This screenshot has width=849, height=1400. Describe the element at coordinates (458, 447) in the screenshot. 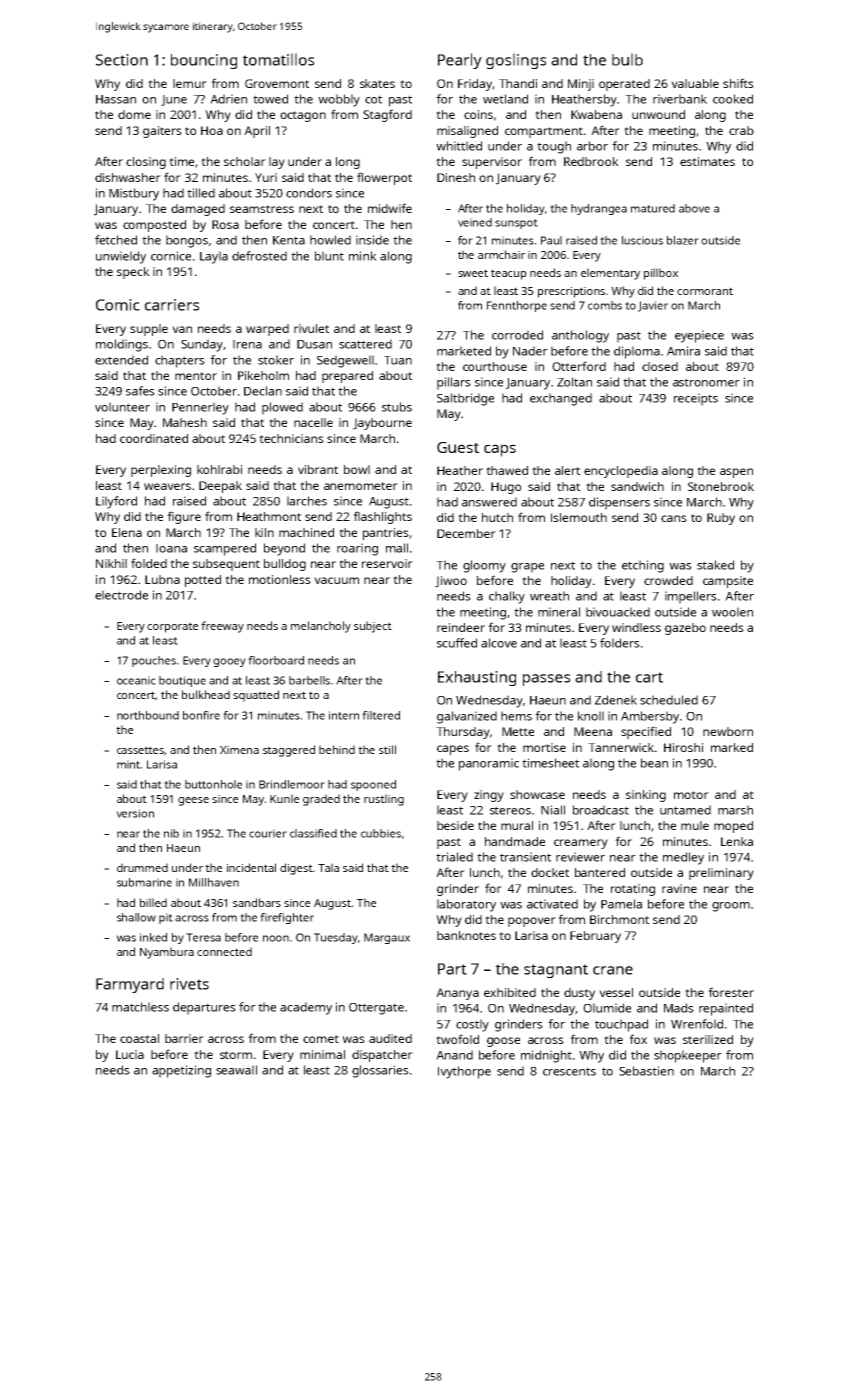

I see `Guest` at that location.
